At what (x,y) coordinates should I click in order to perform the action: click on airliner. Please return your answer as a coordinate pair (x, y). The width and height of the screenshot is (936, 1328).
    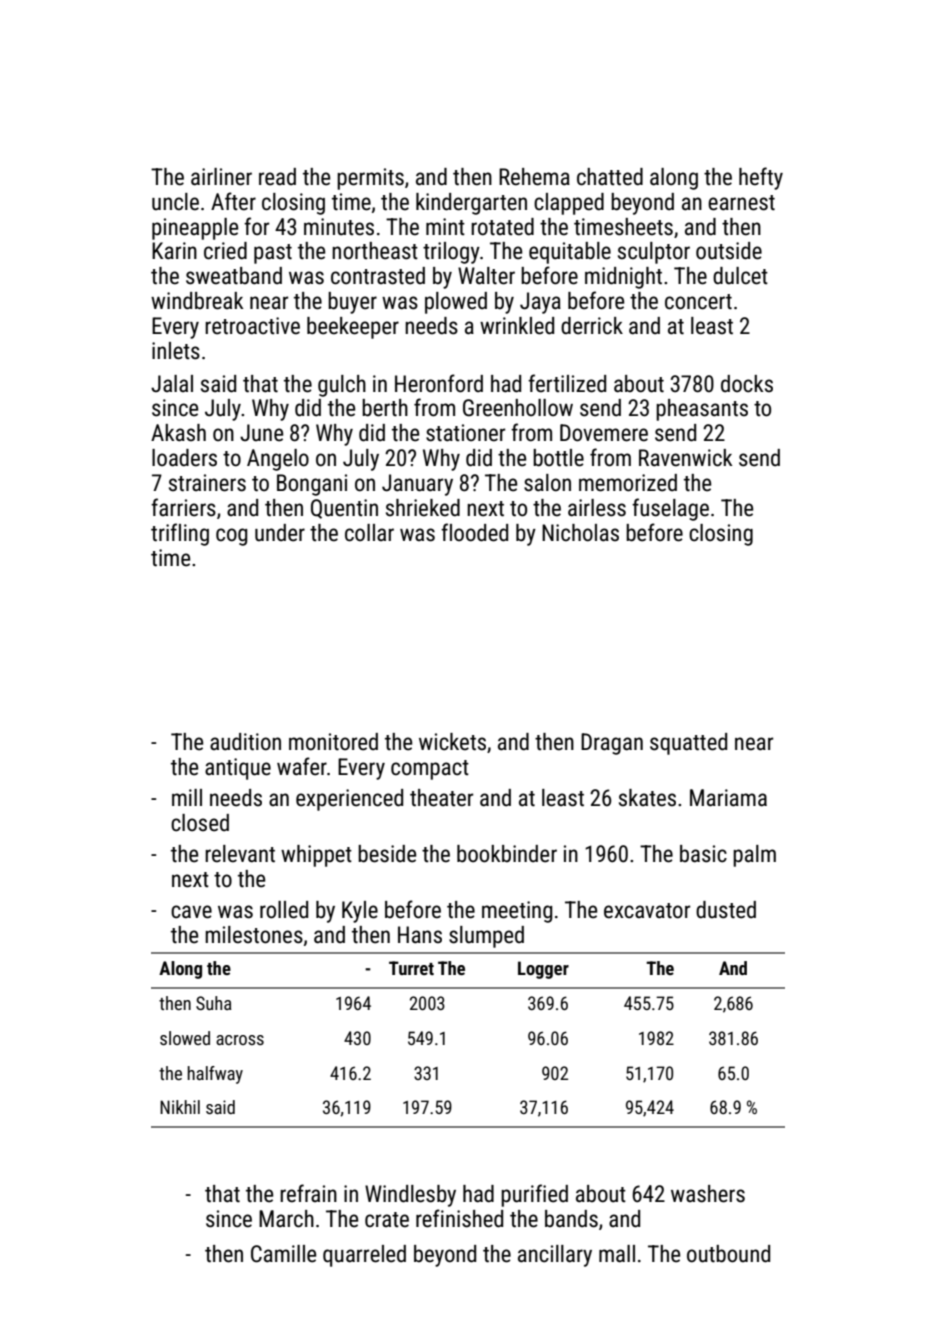
    Looking at the image, I should click on (221, 177).
